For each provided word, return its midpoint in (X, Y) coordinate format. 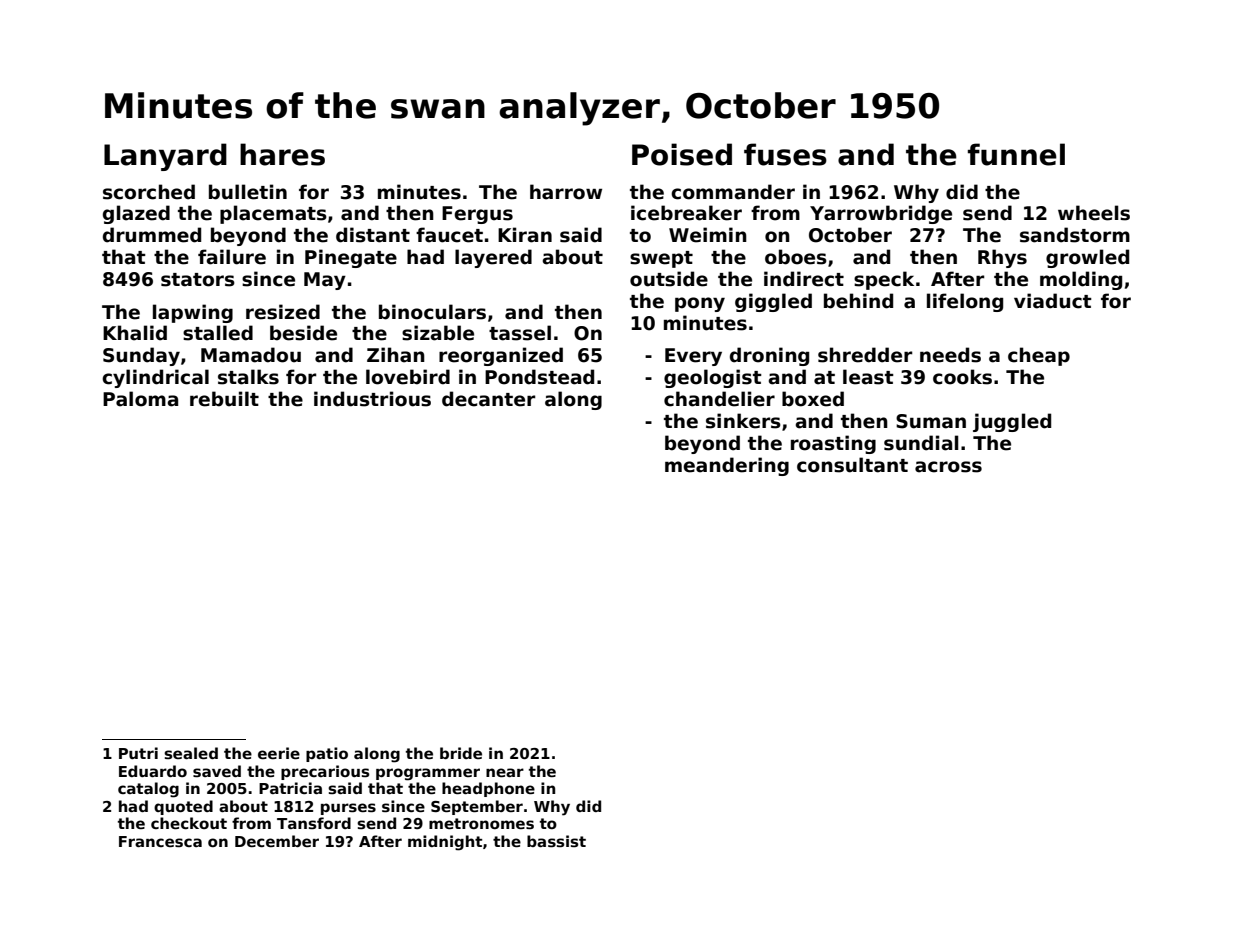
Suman (931, 421)
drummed (152, 235)
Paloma (140, 399)
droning (769, 356)
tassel (520, 333)
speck (884, 280)
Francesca (160, 841)
